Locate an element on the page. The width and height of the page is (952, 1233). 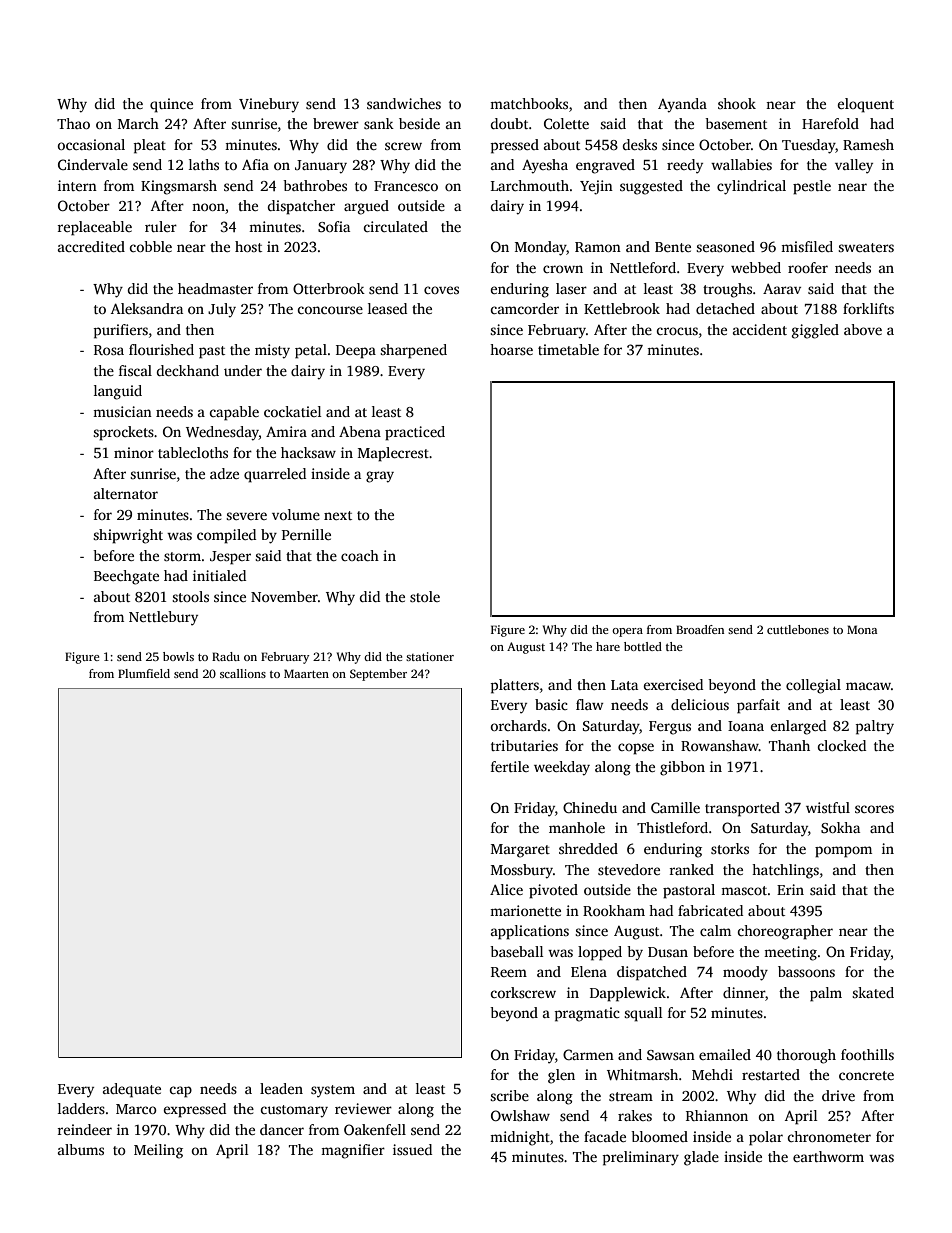
noon is located at coordinates (208, 207).
